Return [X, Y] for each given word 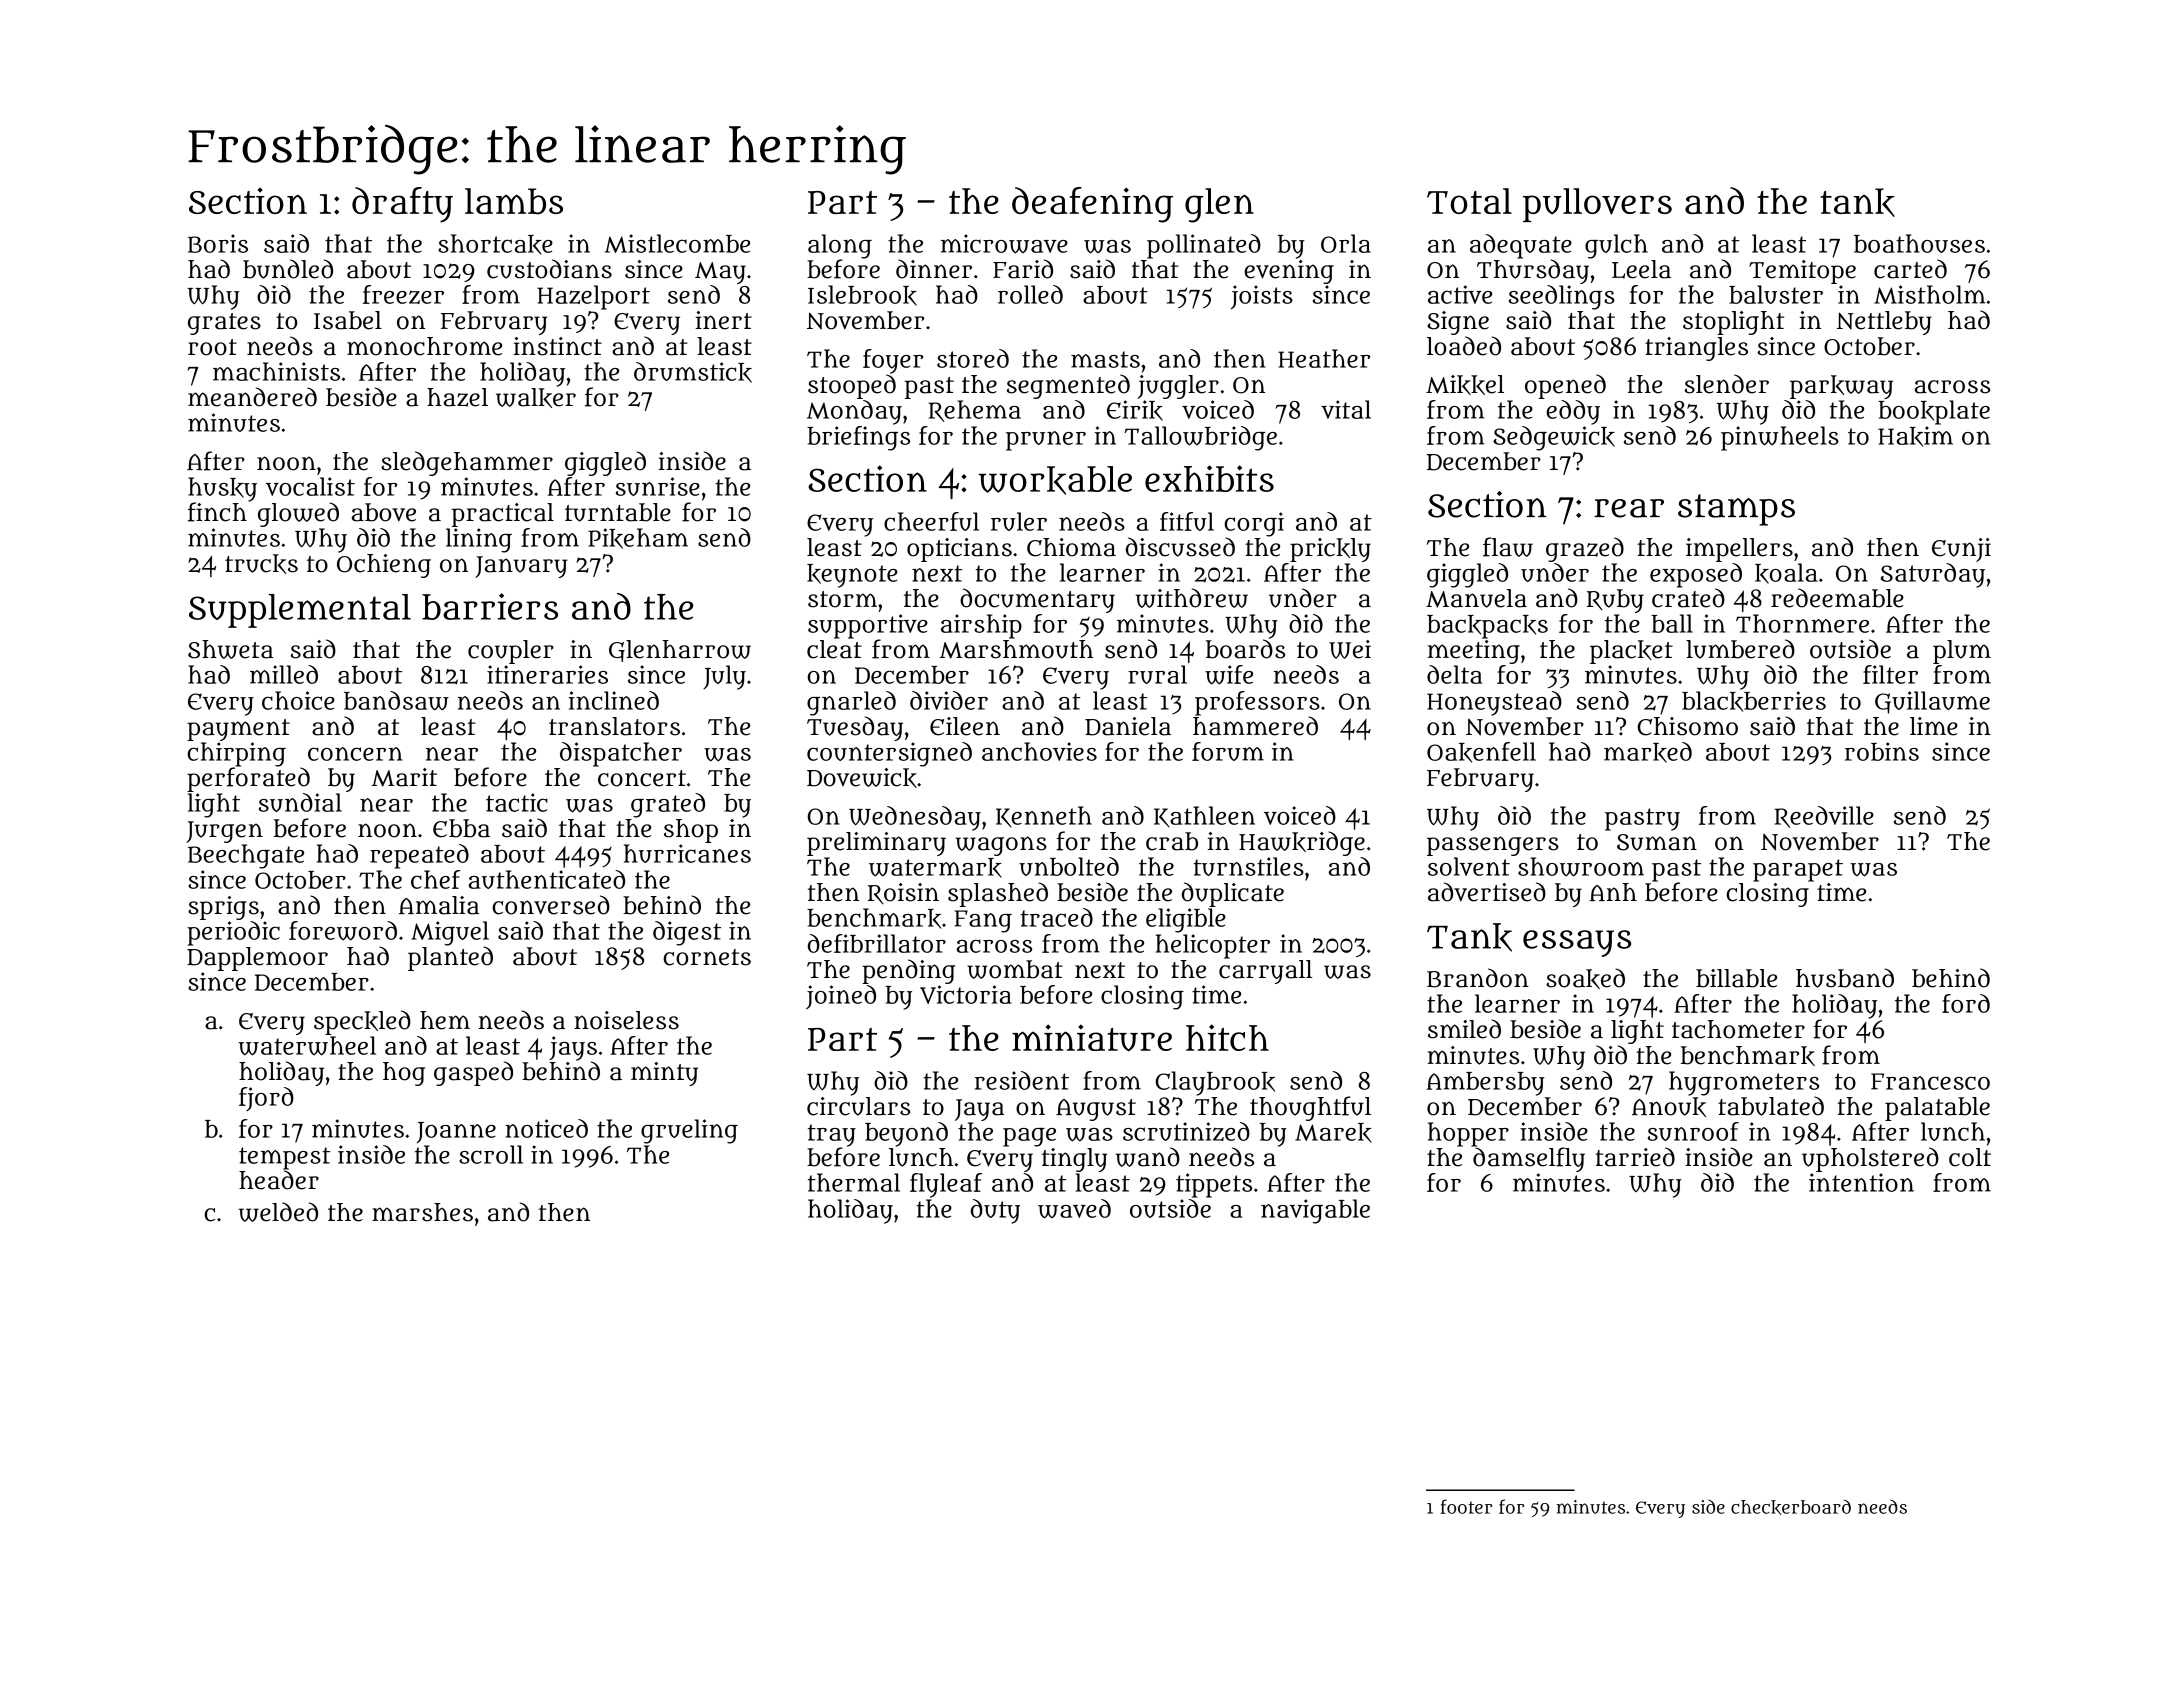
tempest [284, 1158]
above [384, 512]
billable [1736, 978]
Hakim [1915, 436]
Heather [1324, 358]
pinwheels [1780, 438]
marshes [422, 1212]
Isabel [348, 320]
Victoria [966, 994]
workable [1055, 480]
